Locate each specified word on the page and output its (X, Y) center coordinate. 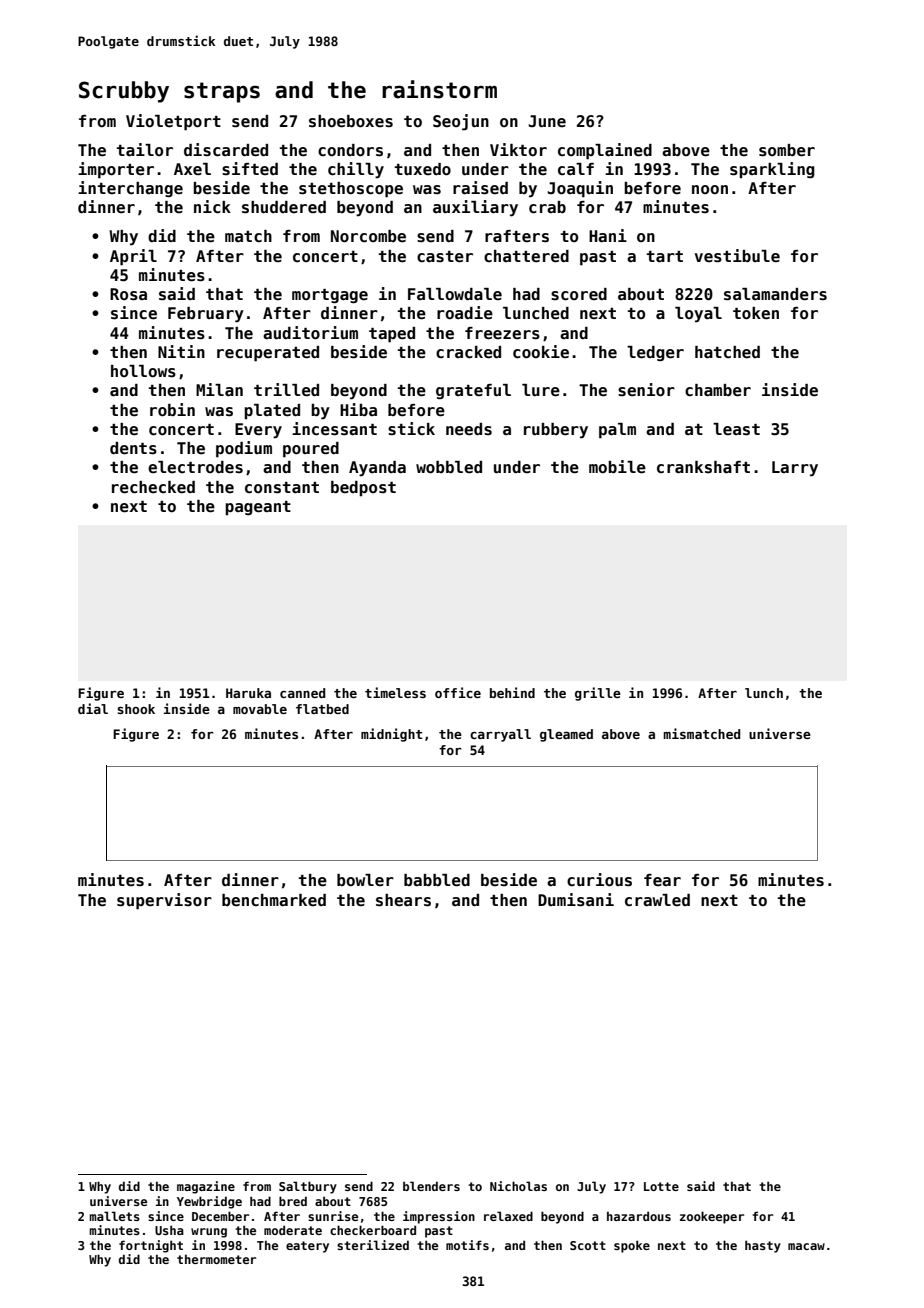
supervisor (164, 901)
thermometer (216, 1259)
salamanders (775, 294)
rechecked (153, 487)
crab (547, 207)
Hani (608, 235)
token (756, 313)
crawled (657, 900)
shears (403, 900)
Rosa (128, 294)
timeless (395, 692)
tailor (145, 149)
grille (598, 694)
